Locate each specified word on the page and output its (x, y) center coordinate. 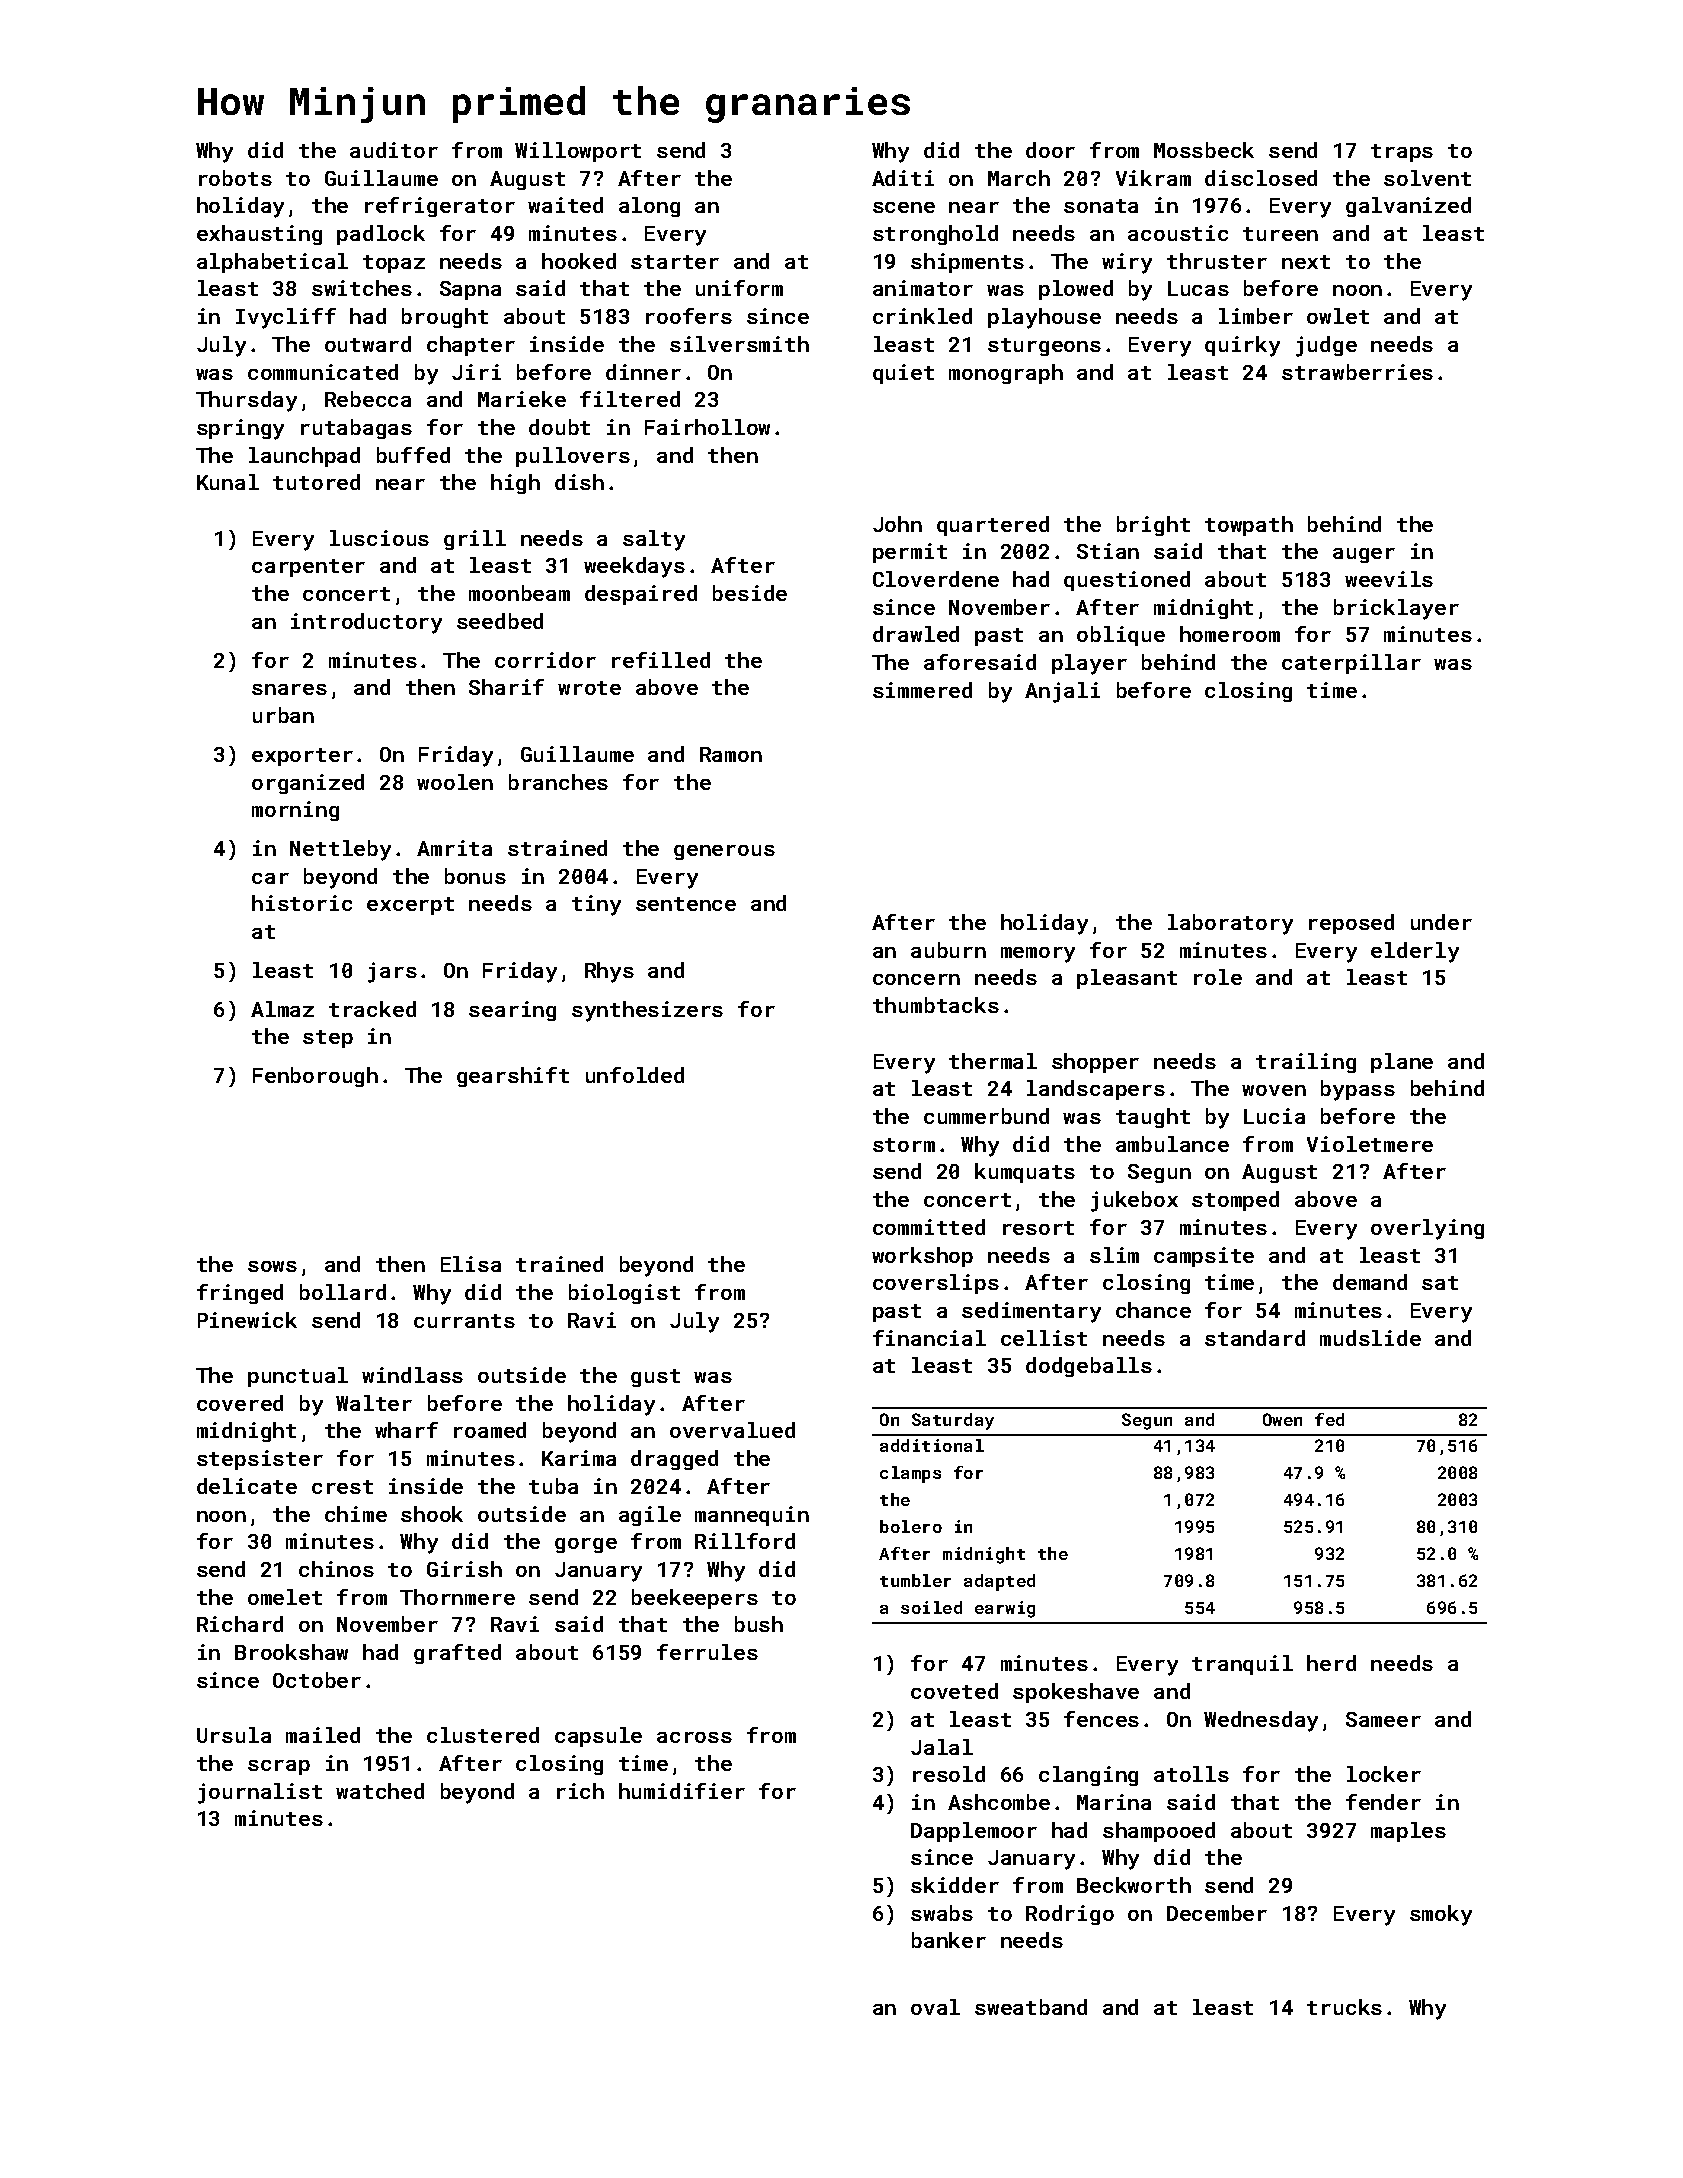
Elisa (471, 1264)
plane (1402, 1063)
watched (380, 1791)
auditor (394, 150)
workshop (922, 1257)
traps (1402, 153)
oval (935, 2007)
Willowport (578, 152)
